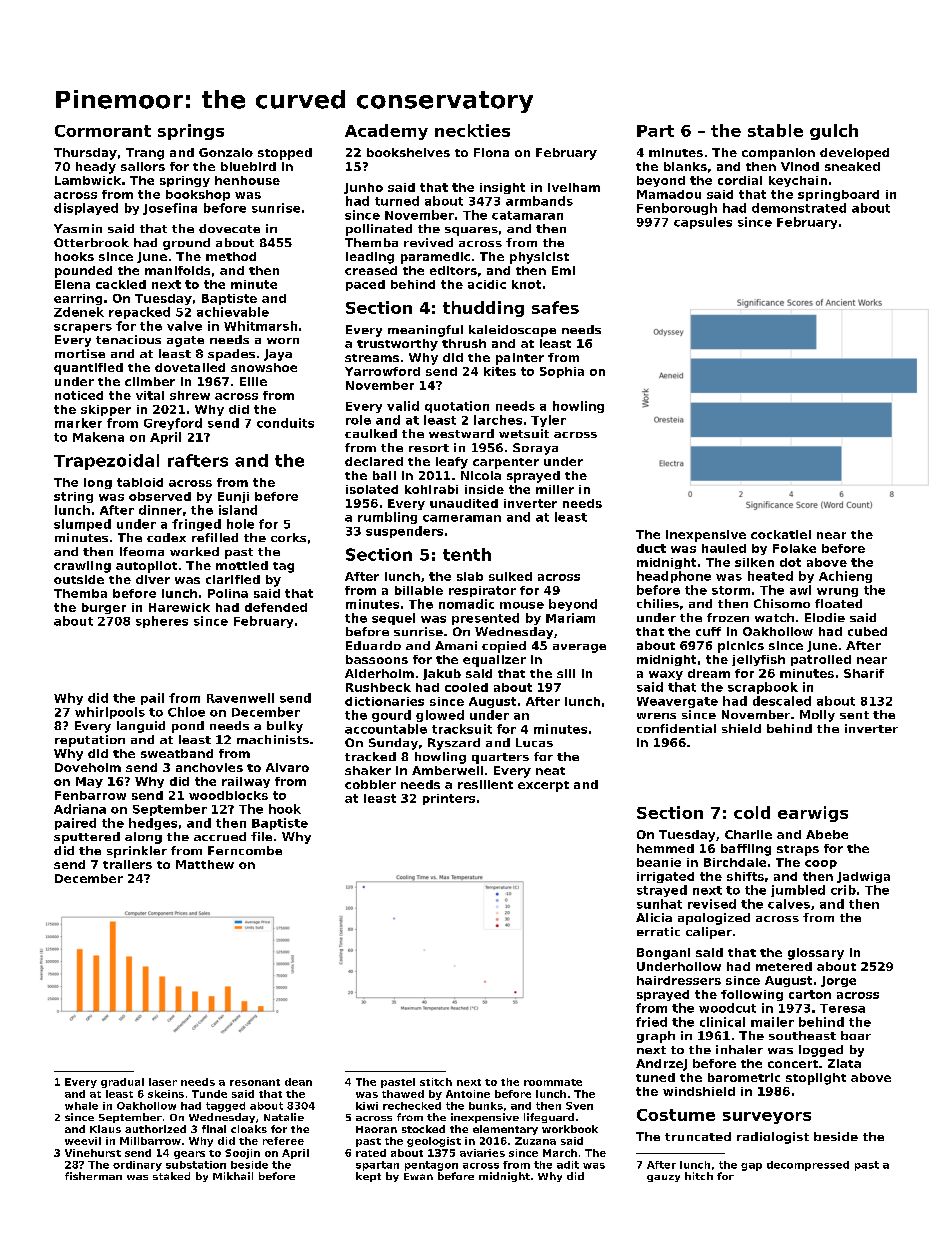 The height and width of the document is (1233, 952). What do you see at coordinates (365, 285) in the document?
I see `paced` at bounding box center [365, 285].
